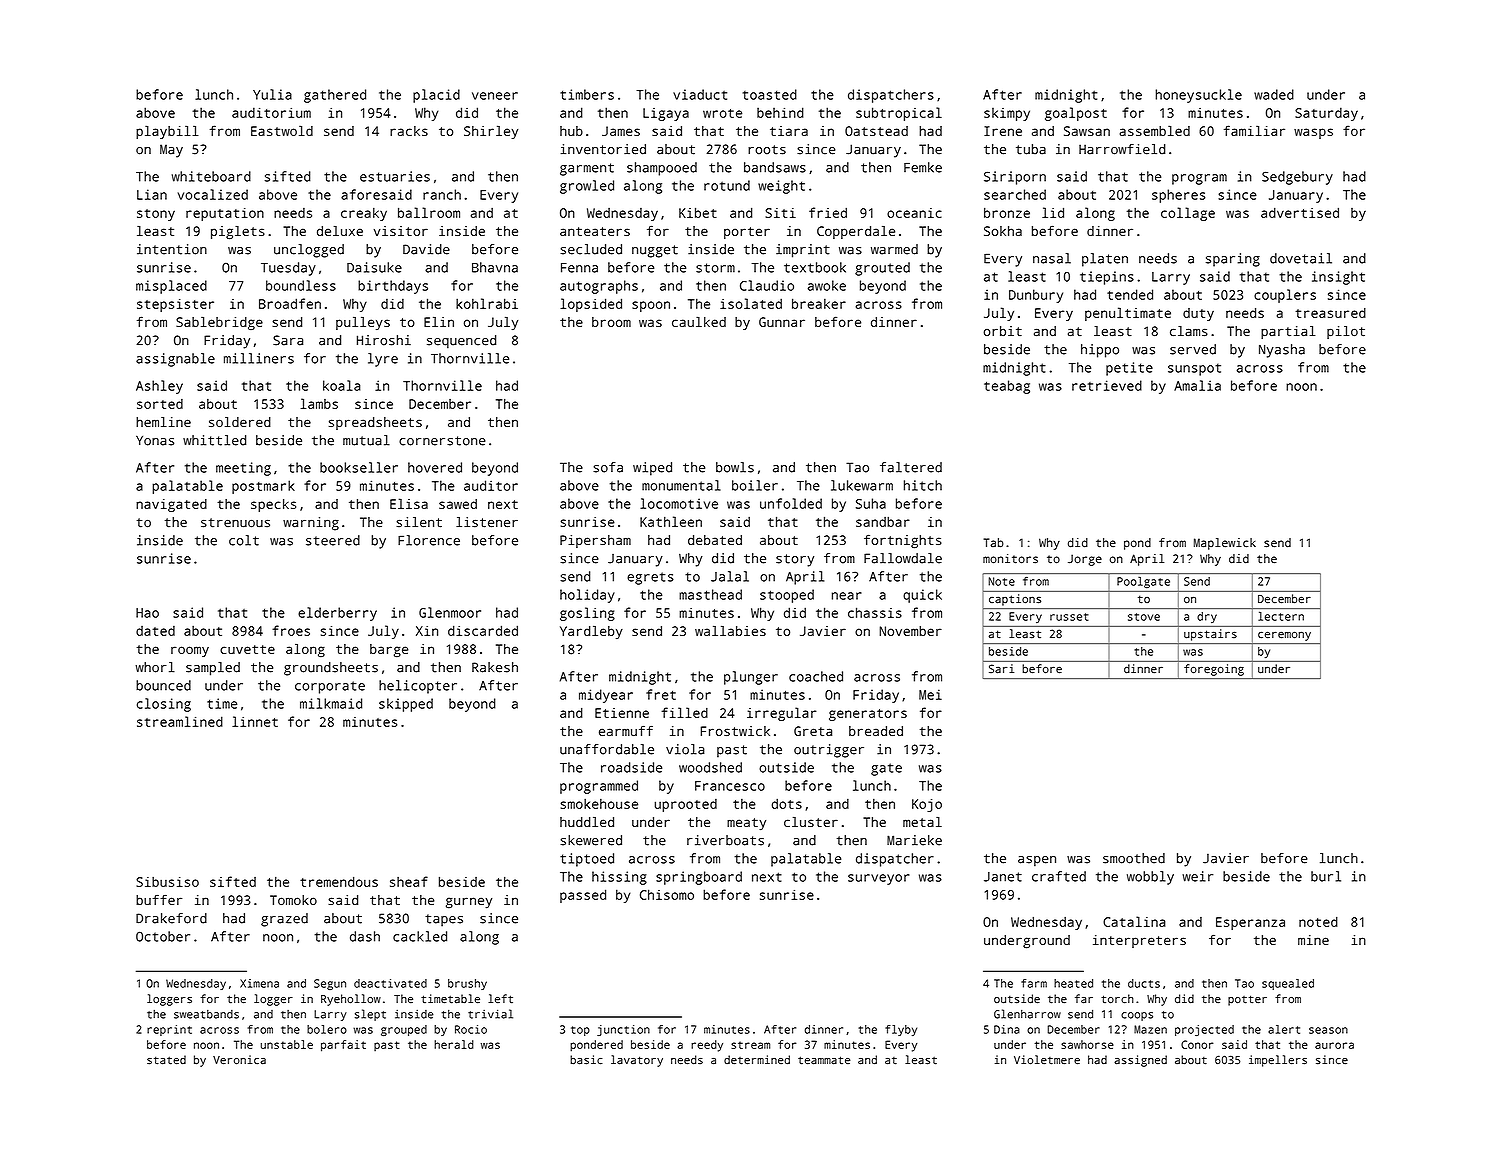 The image size is (1502, 1161). What do you see at coordinates (1225, 544) in the screenshot?
I see `Maplewick` at bounding box center [1225, 544].
